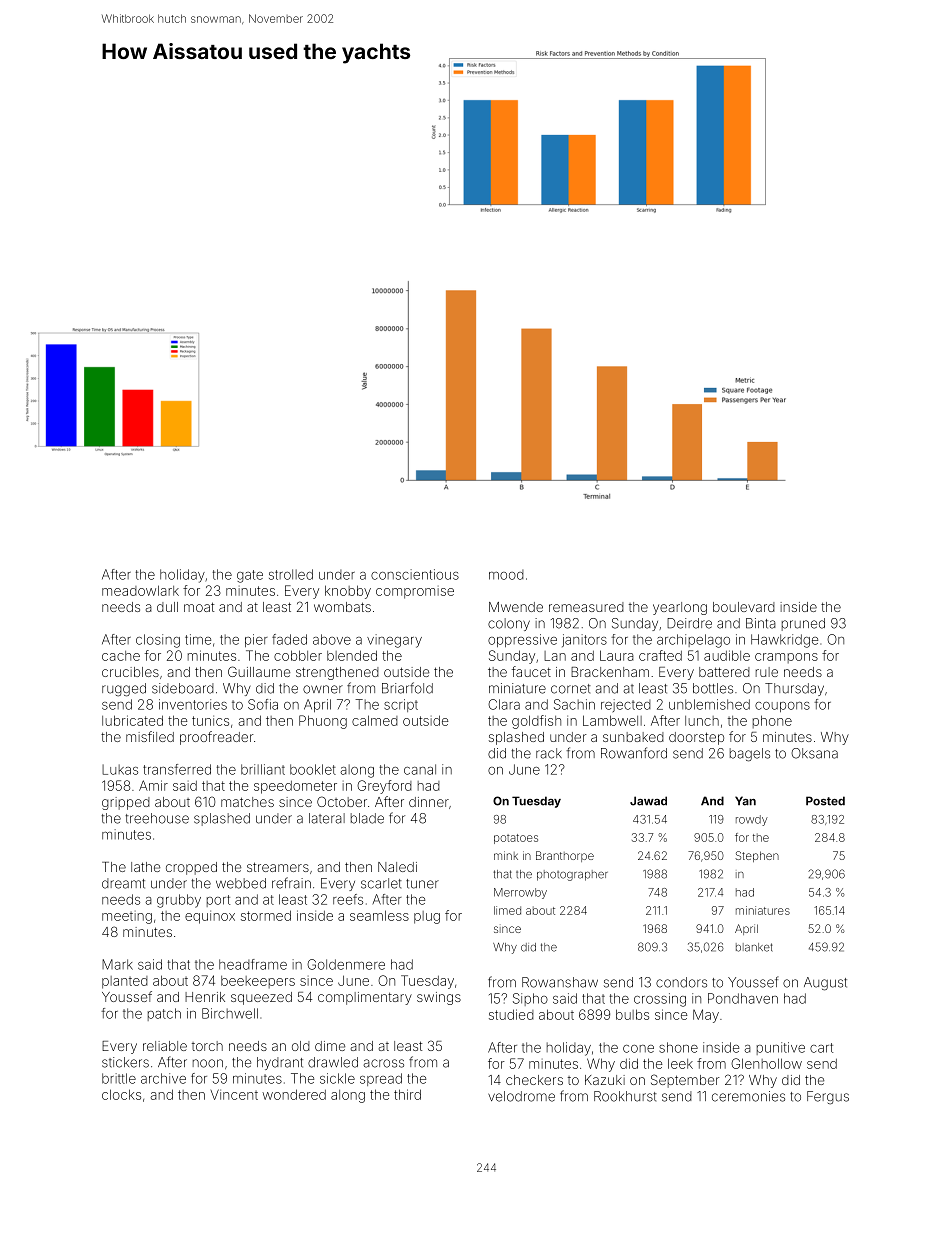  Describe the element at coordinates (743, 998) in the image. I see `Pondhaven` at that location.
